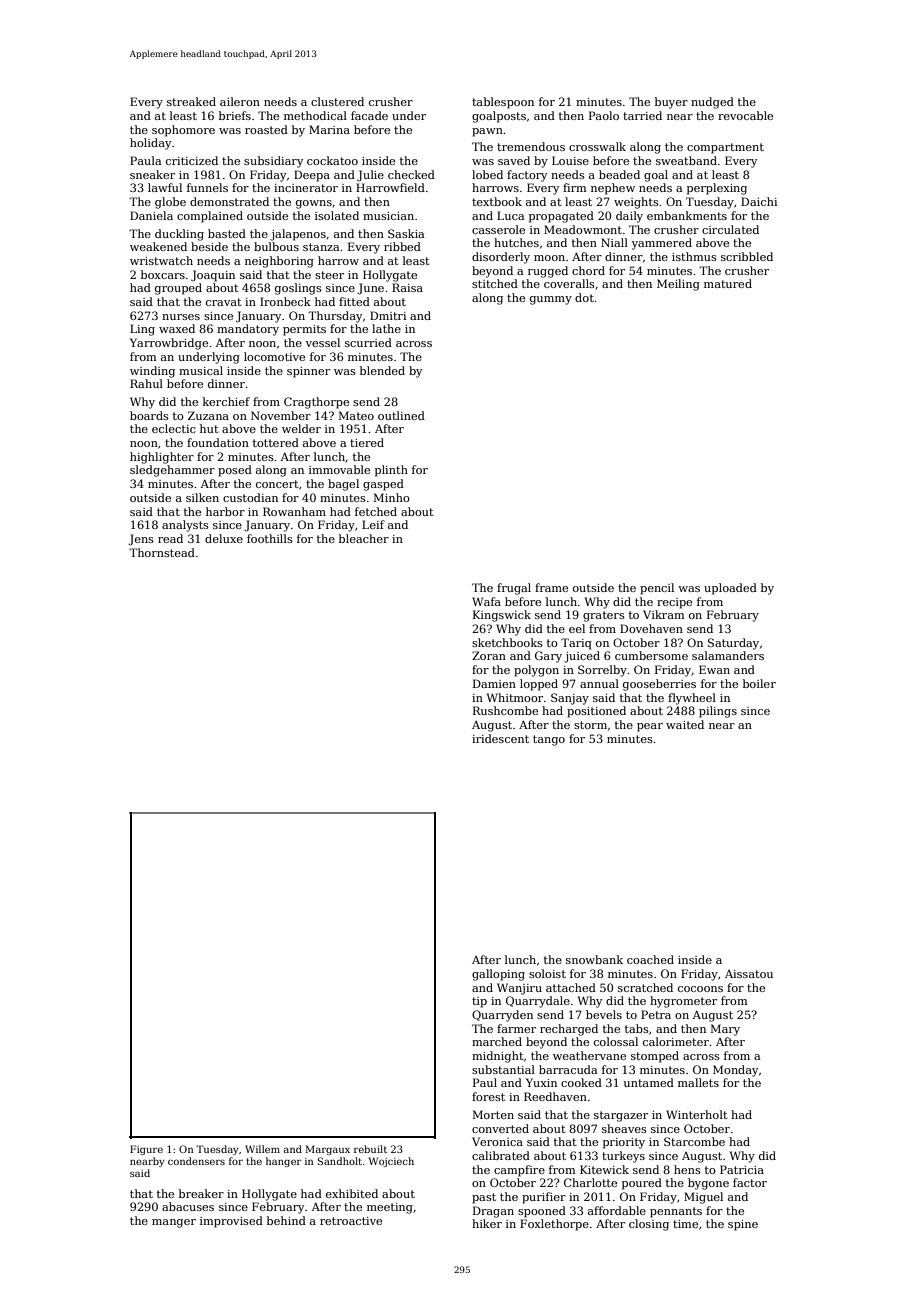 This document has height=1316, width=908. What do you see at coordinates (146, 1150) in the document?
I see `Figure` at bounding box center [146, 1150].
